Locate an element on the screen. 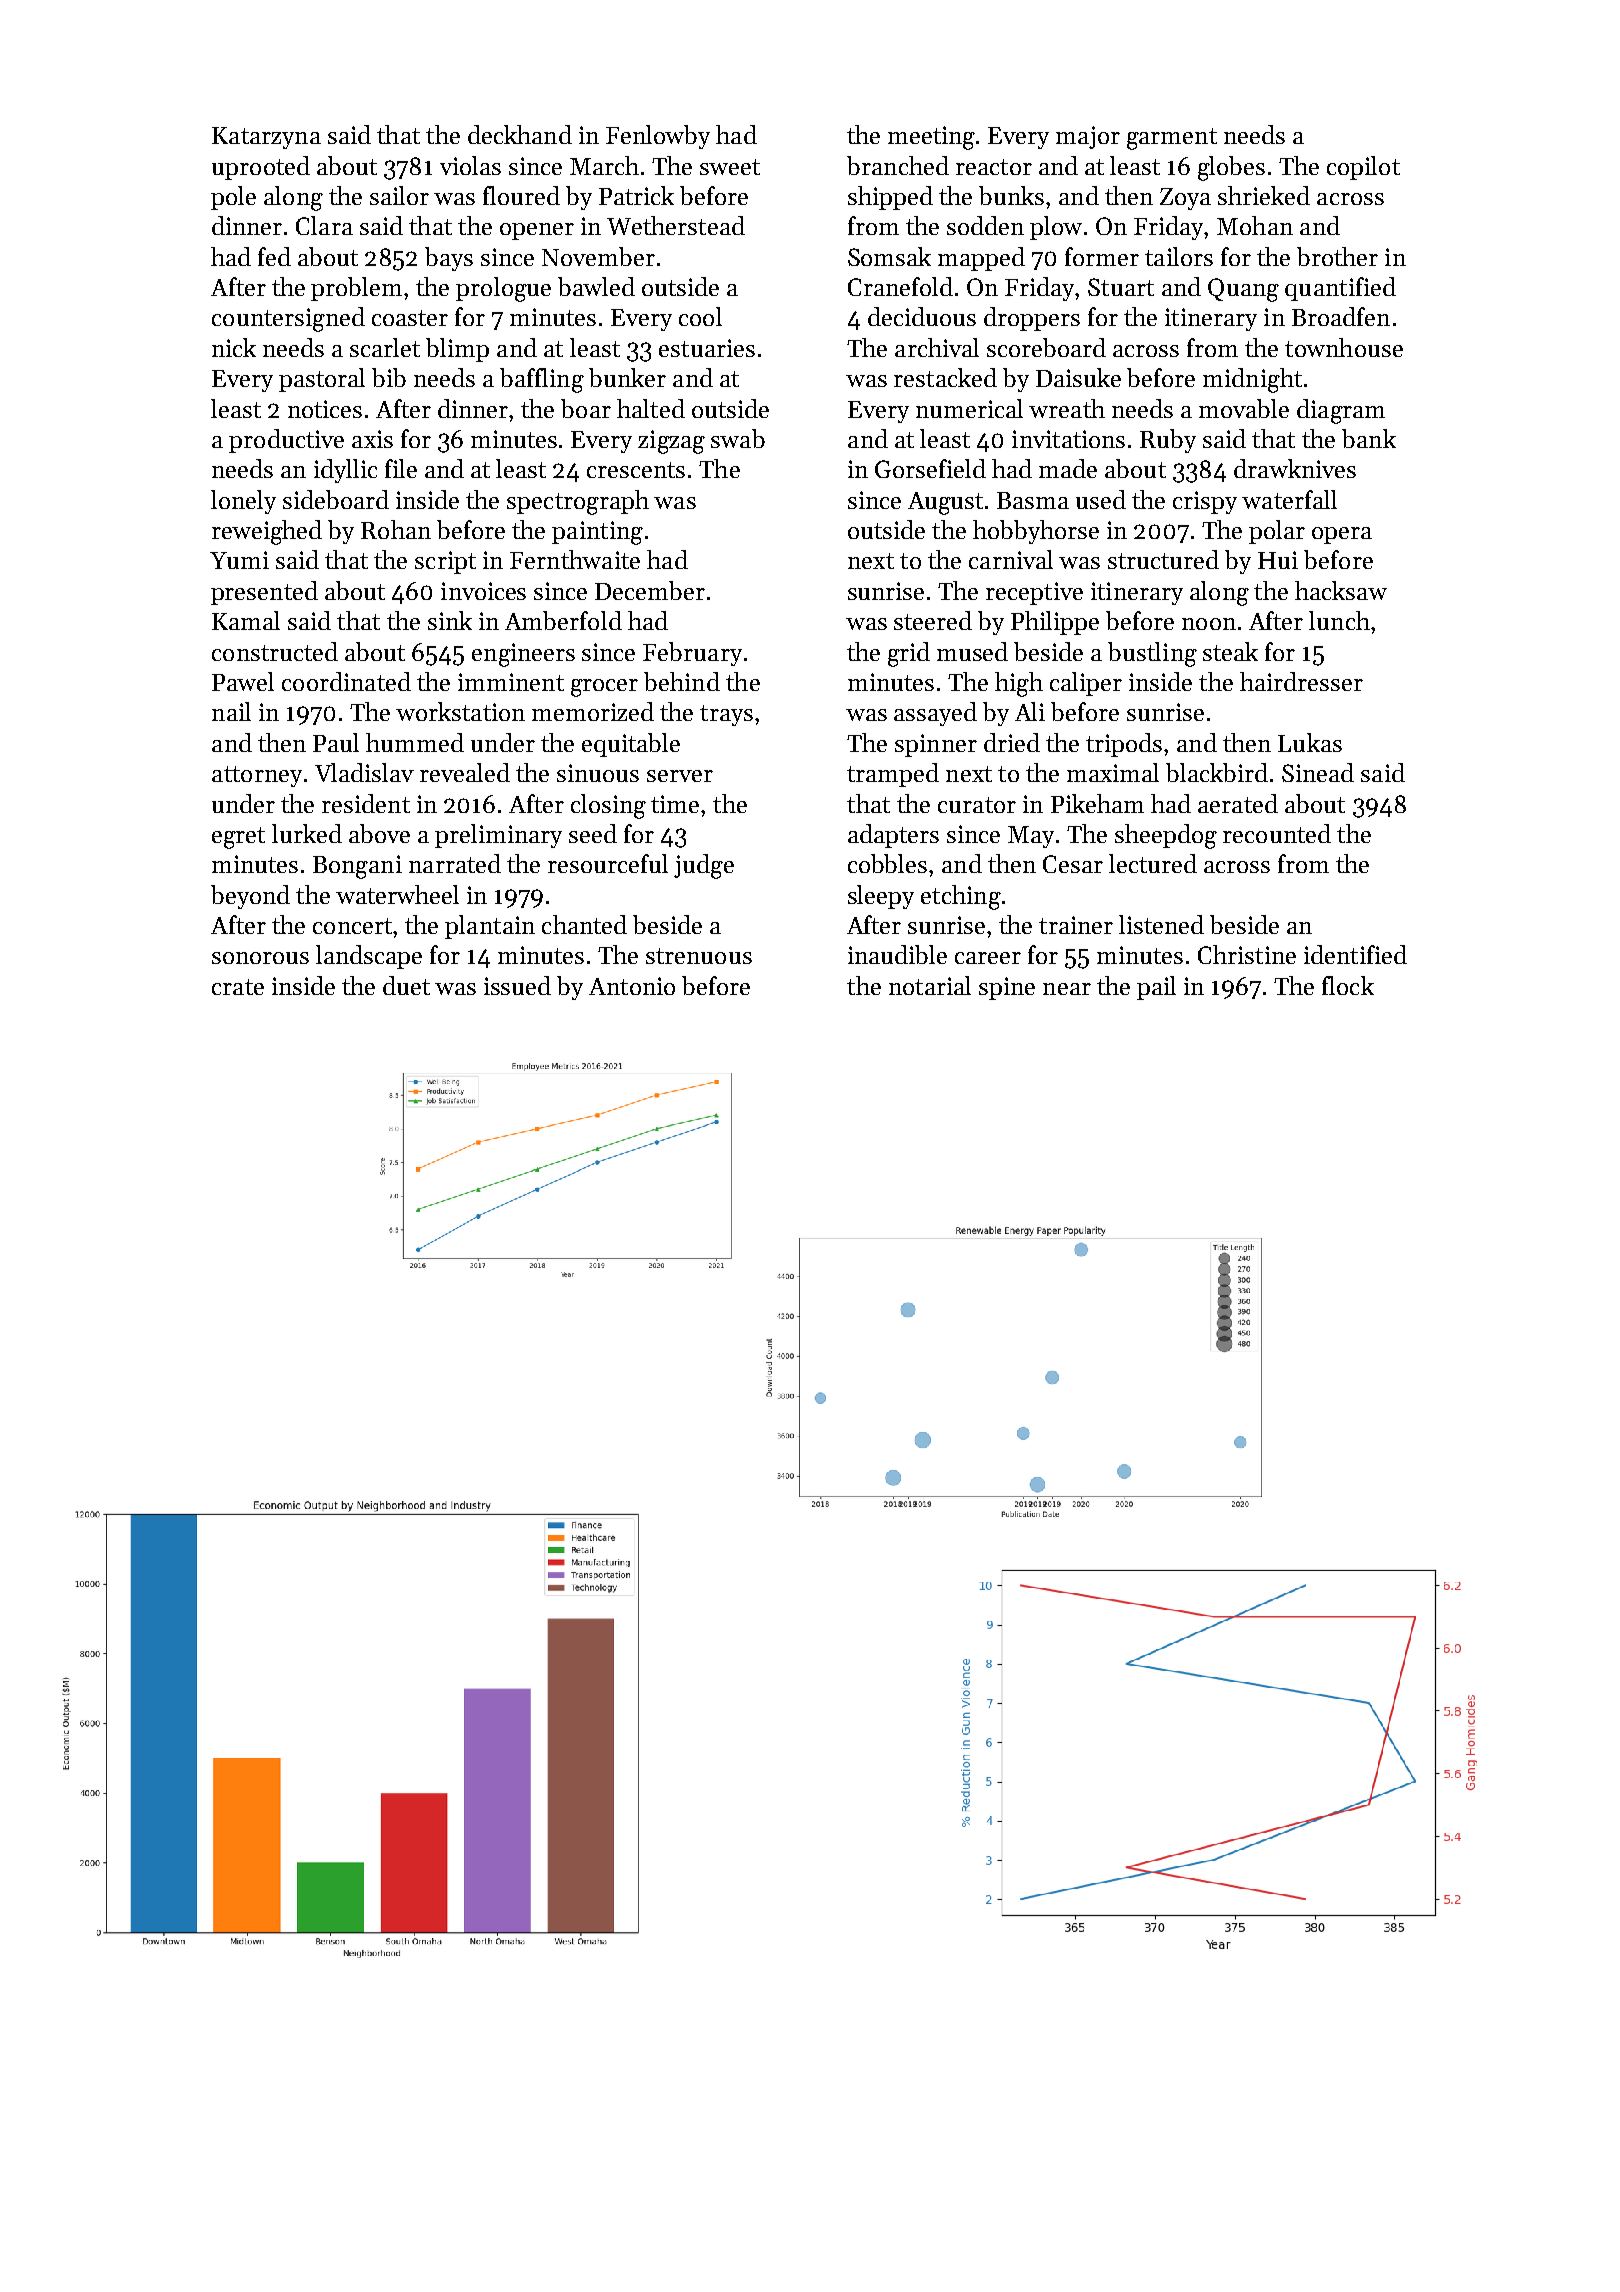 This screenshot has height=2292, width=1620. Quang is located at coordinates (1243, 290).
